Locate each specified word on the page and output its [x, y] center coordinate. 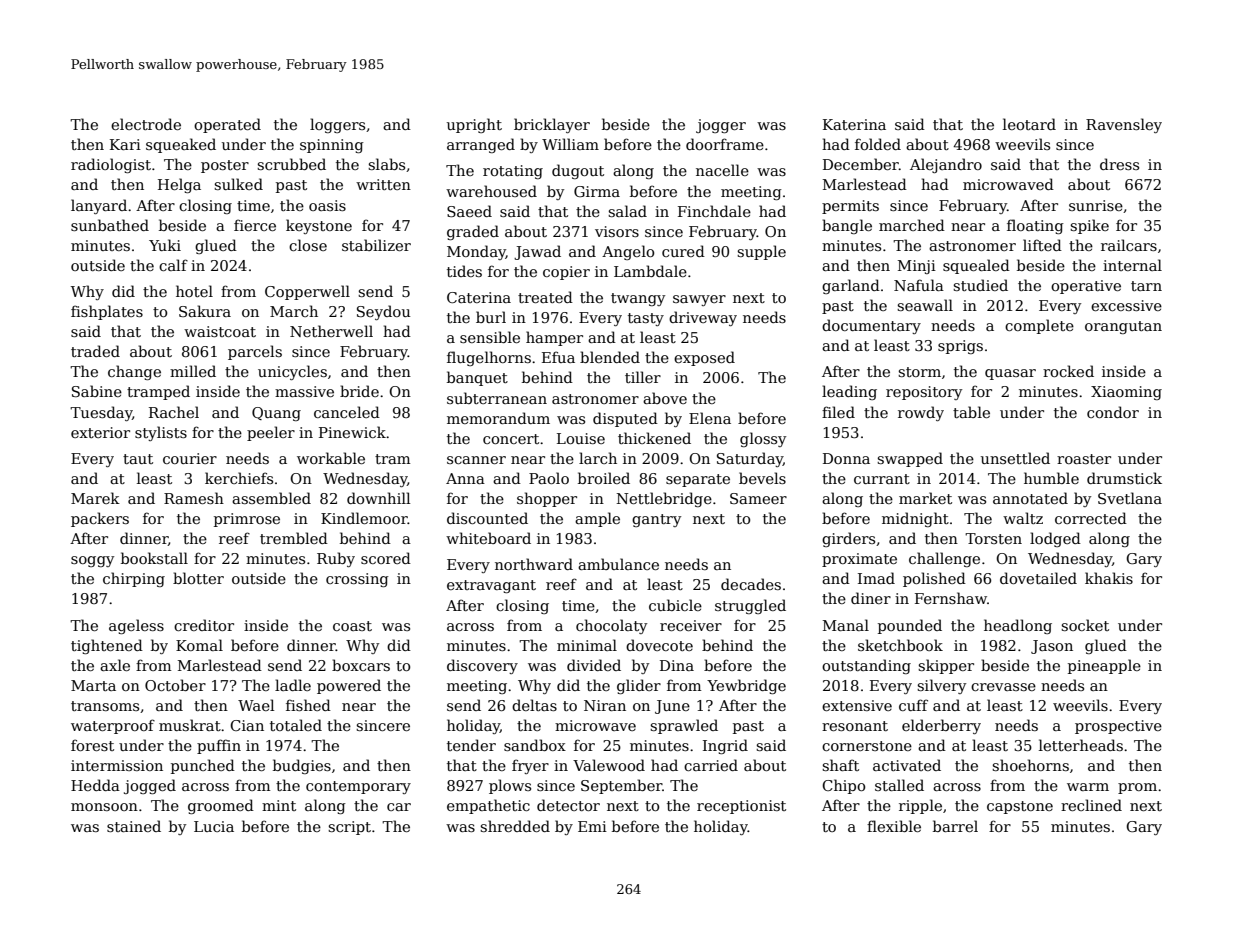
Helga [179, 185]
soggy [92, 561]
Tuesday [101, 413]
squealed [976, 266]
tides [464, 271]
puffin [219, 746]
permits [850, 207]
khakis [1109, 578]
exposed [704, 358]
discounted [487, 518]
